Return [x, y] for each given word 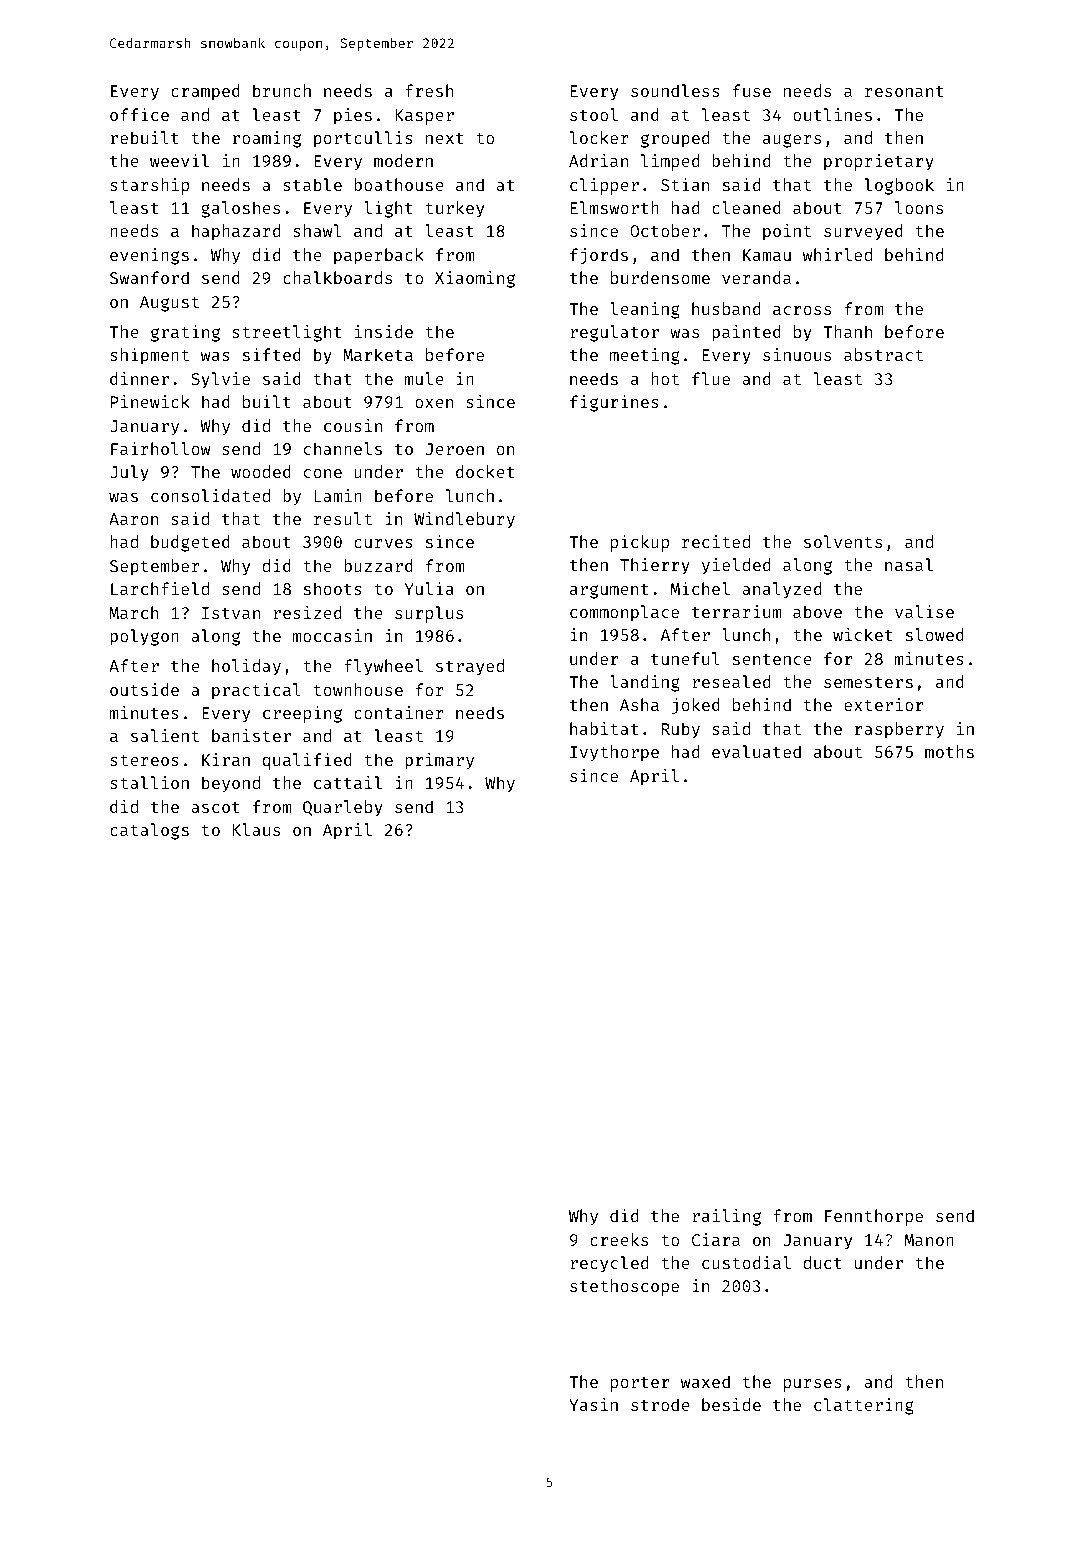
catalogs [149, 831]
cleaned [746, 207]
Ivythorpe [614, 753]
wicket [863, 634]
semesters [868, 682]
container [399, 712]
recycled [609, 1264]
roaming [267, 139]
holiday [246, 667]
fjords [599, 256]
